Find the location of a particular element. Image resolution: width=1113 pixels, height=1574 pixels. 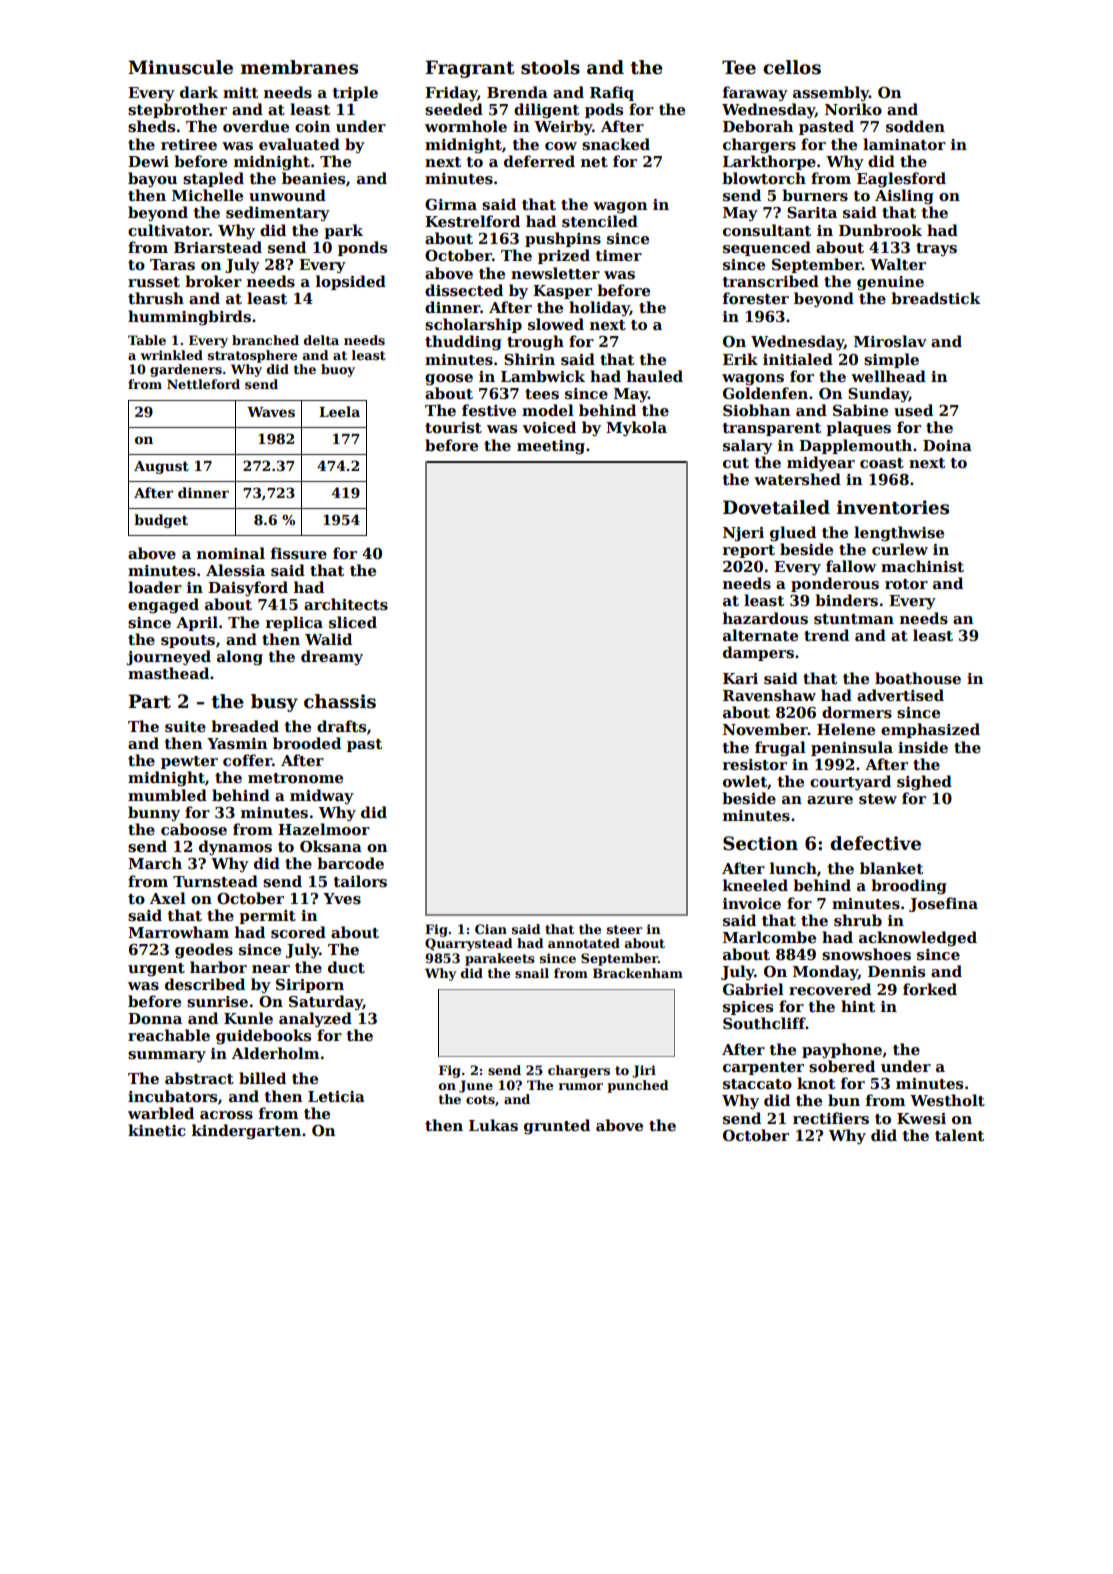

Minuscule is located at coordinates (180, 67).
